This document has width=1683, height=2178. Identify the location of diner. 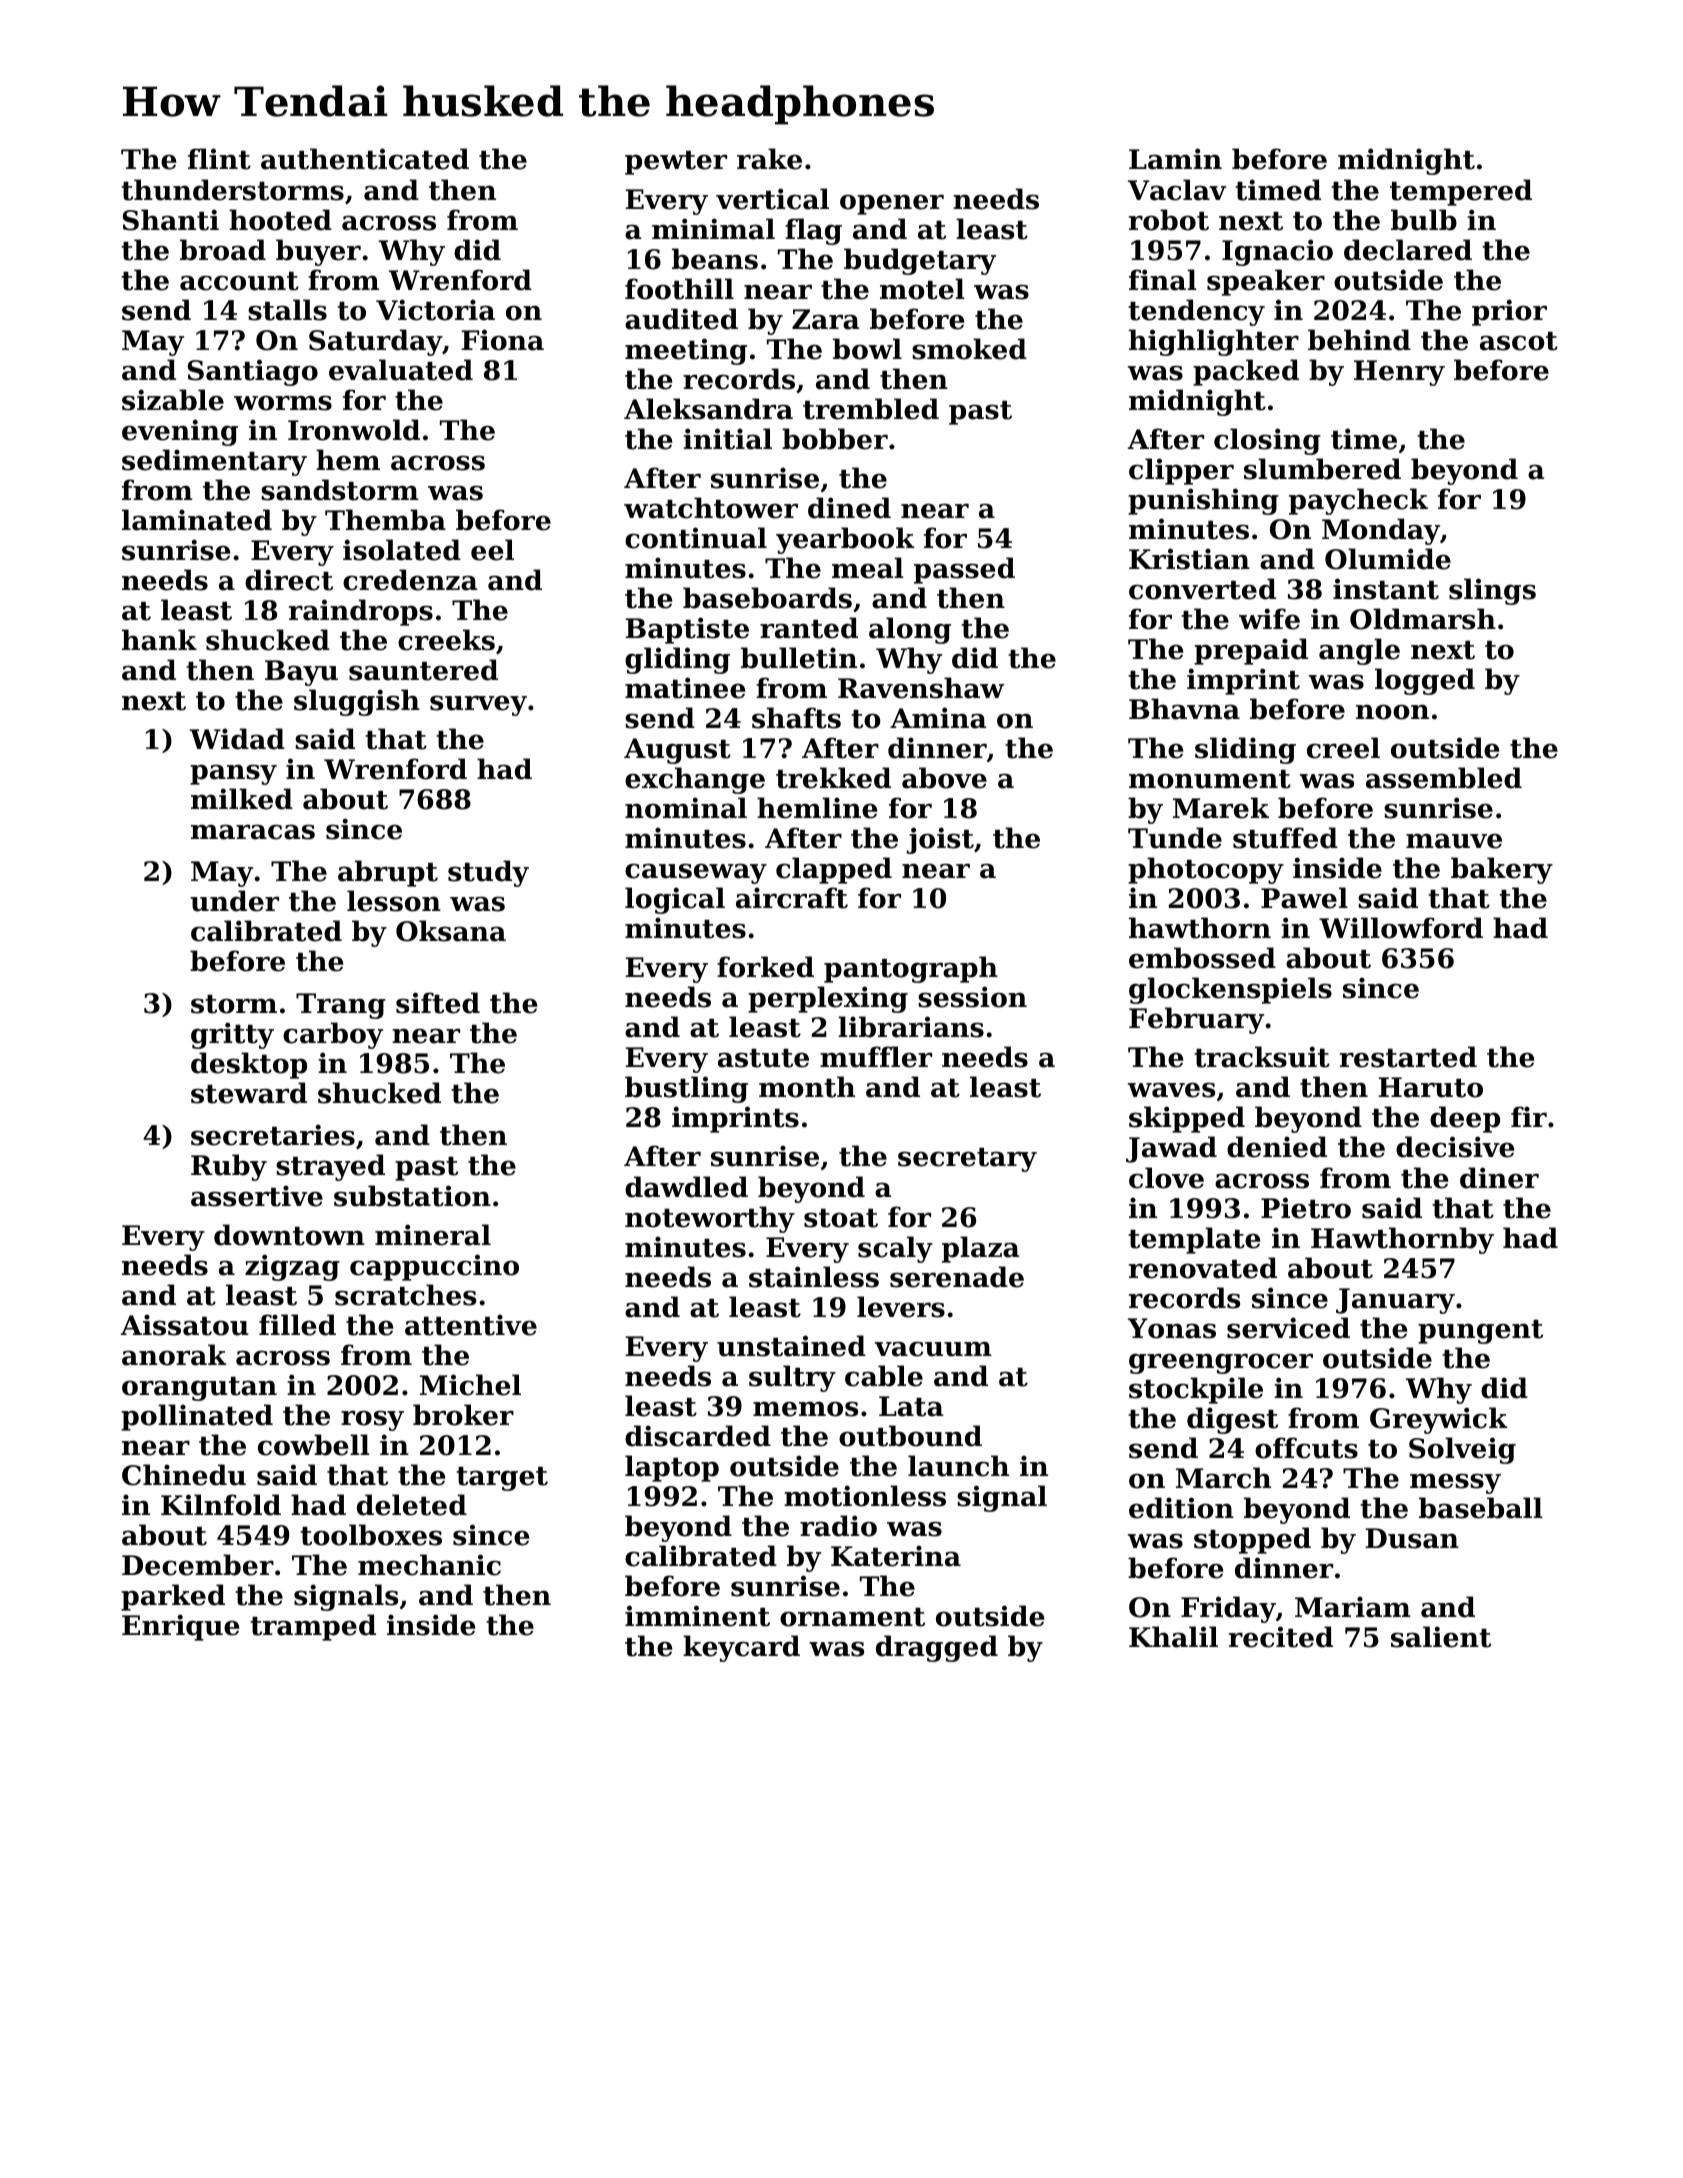
(1499, 1178).
